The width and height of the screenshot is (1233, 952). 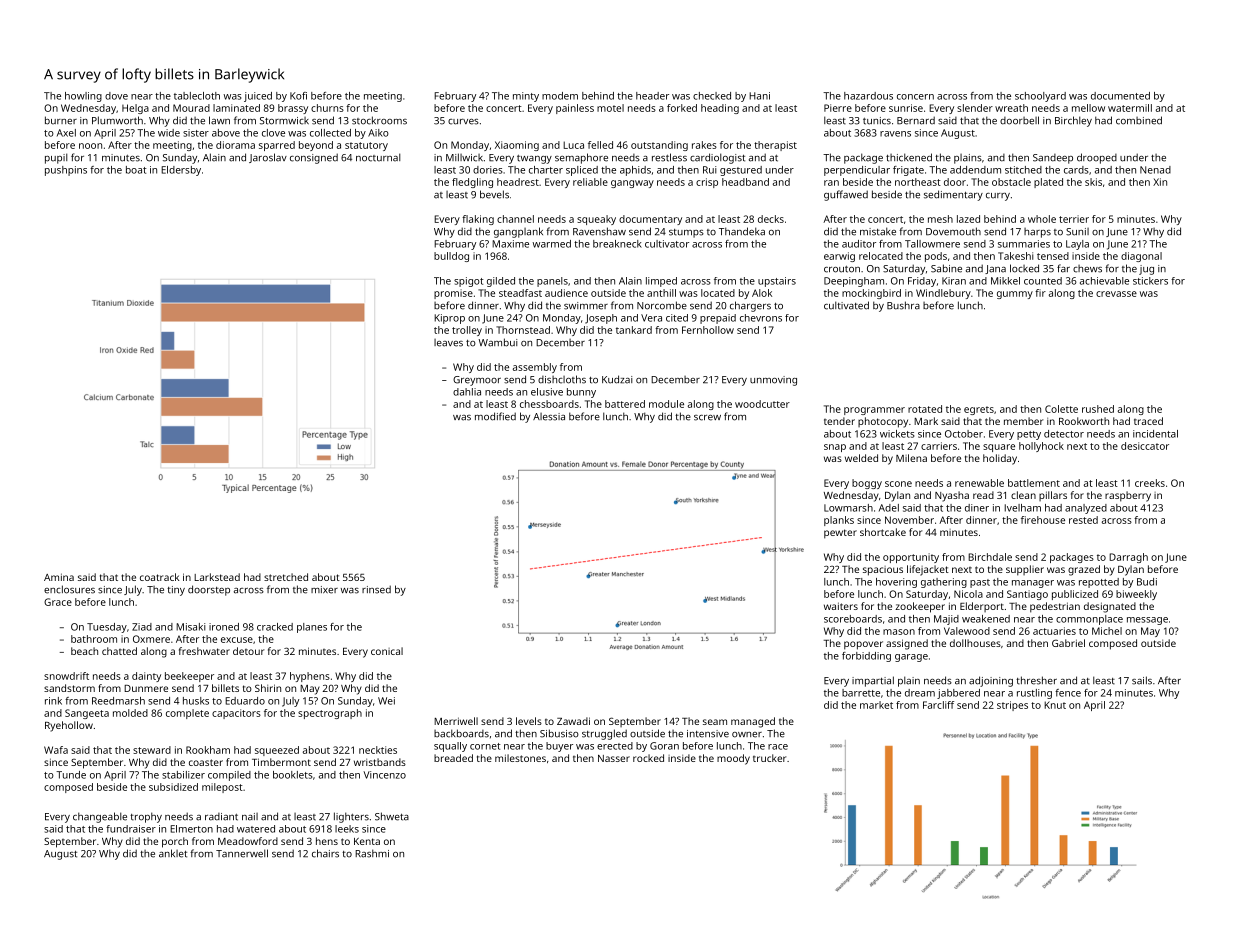 I want to click on lifejacket, so click(x=928, y=570).
